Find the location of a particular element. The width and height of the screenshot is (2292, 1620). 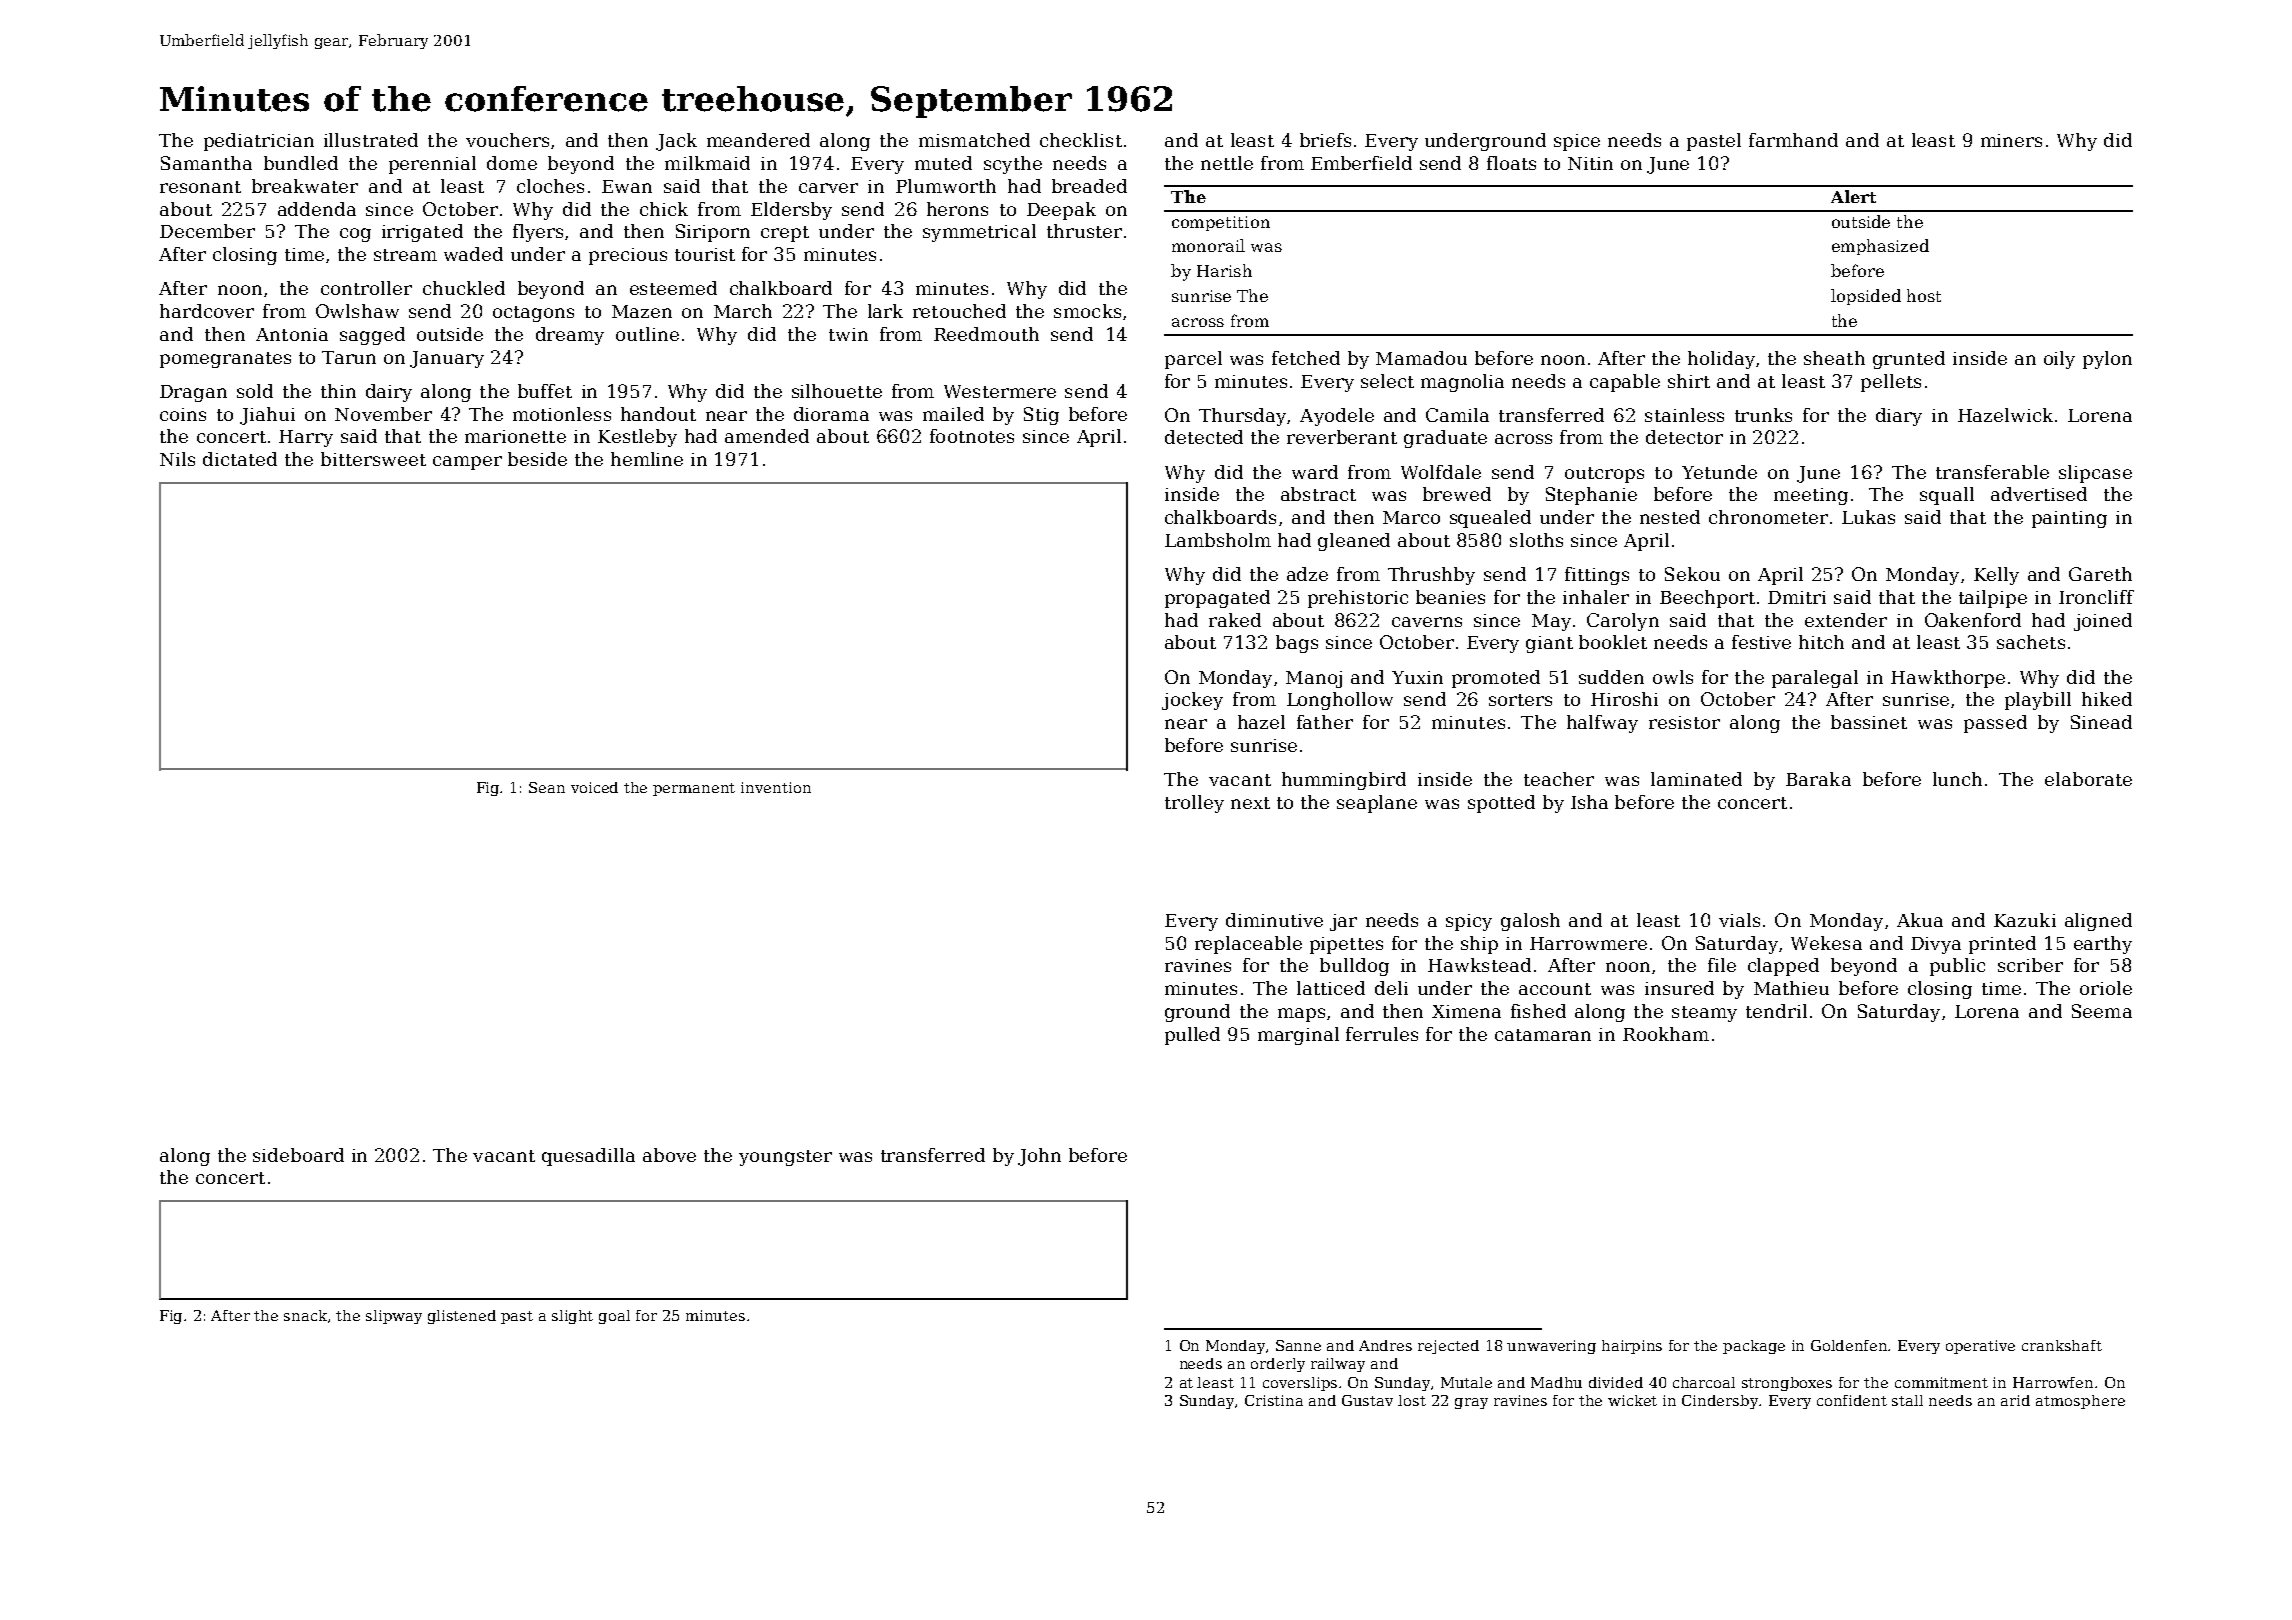

pylon is located at coordinates (2107, 360).
